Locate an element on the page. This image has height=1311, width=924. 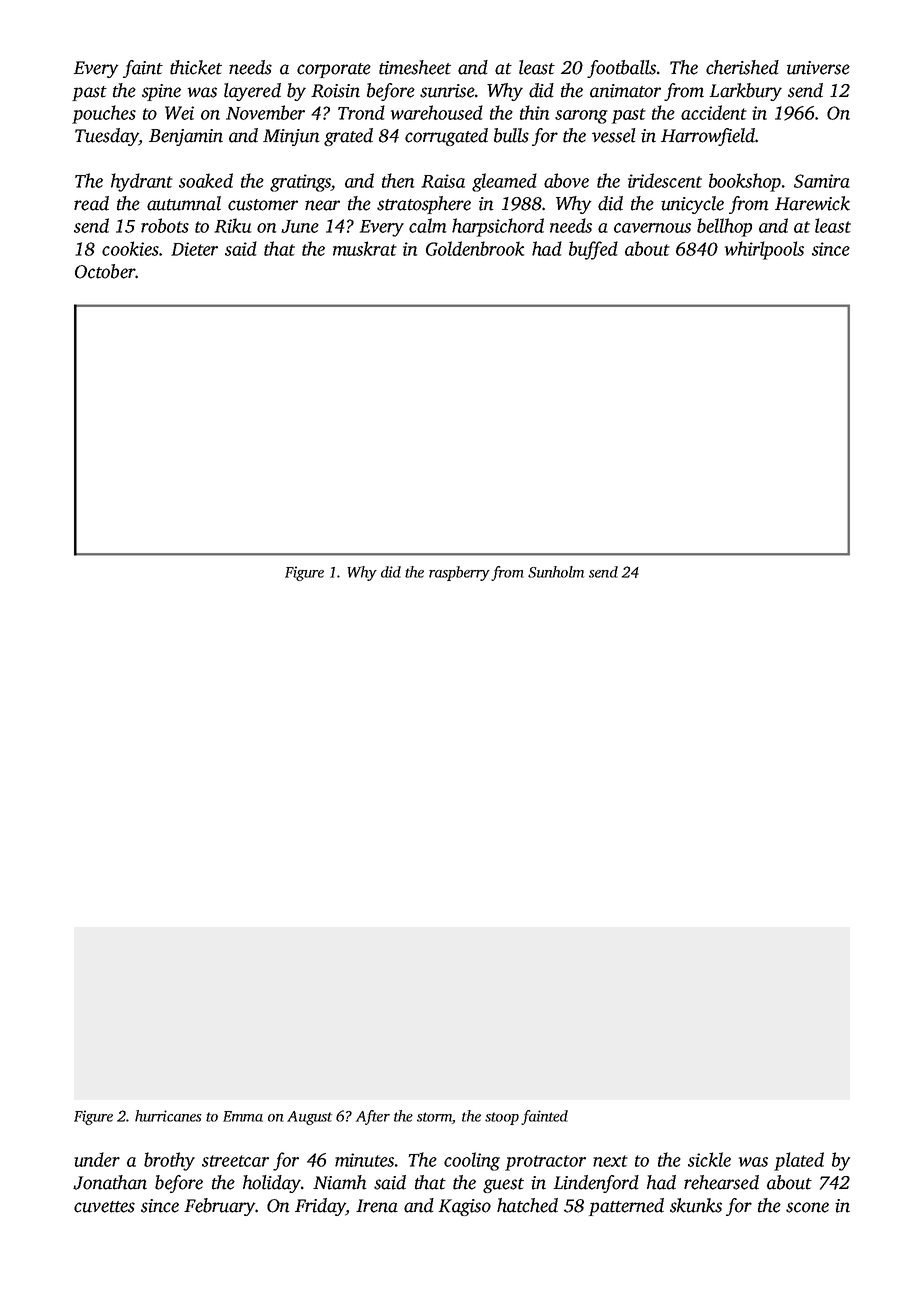
hurricanes is located at coordinates (168, 1116).
